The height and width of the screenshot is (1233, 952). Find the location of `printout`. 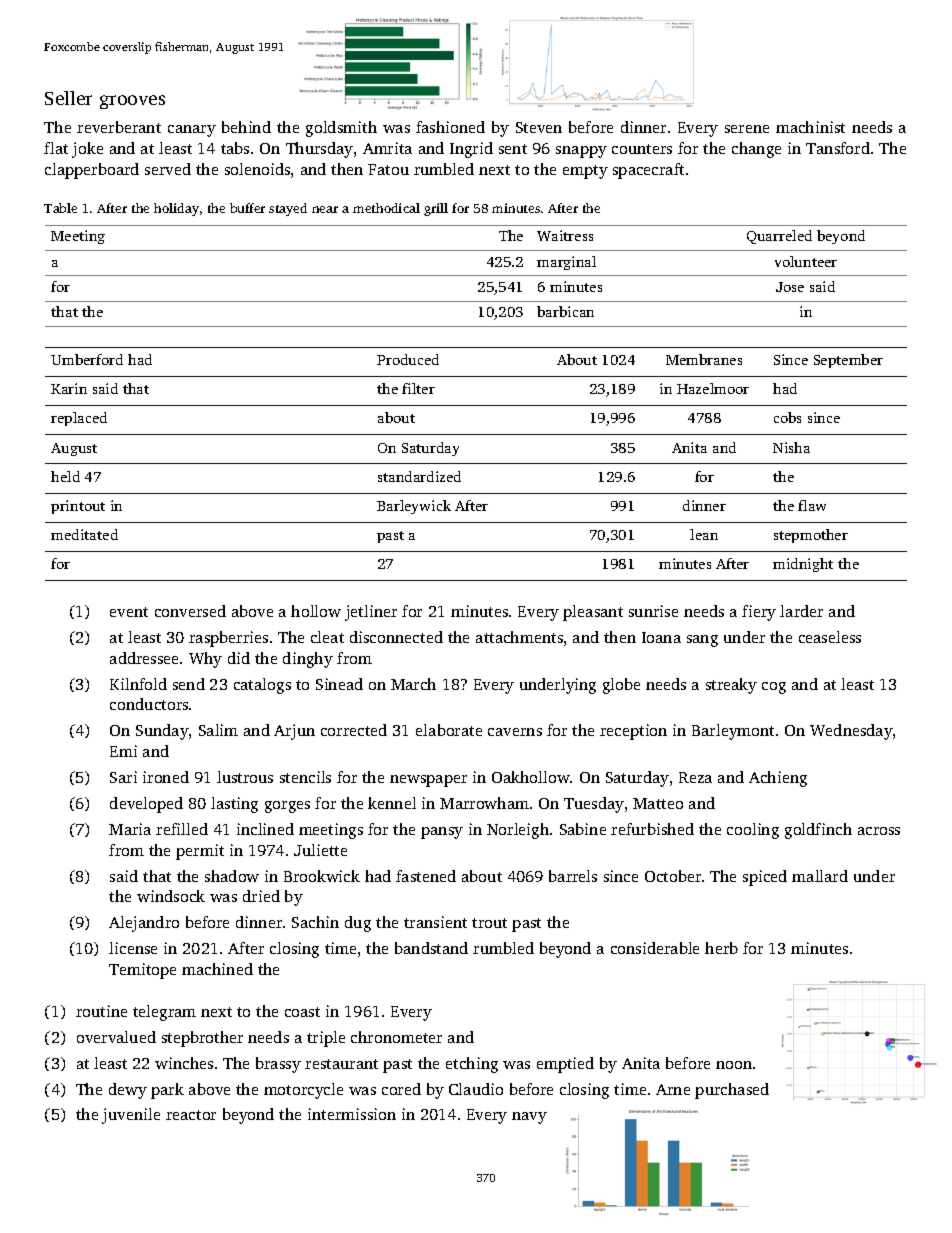

printout is located at coordinates (78, 507).
